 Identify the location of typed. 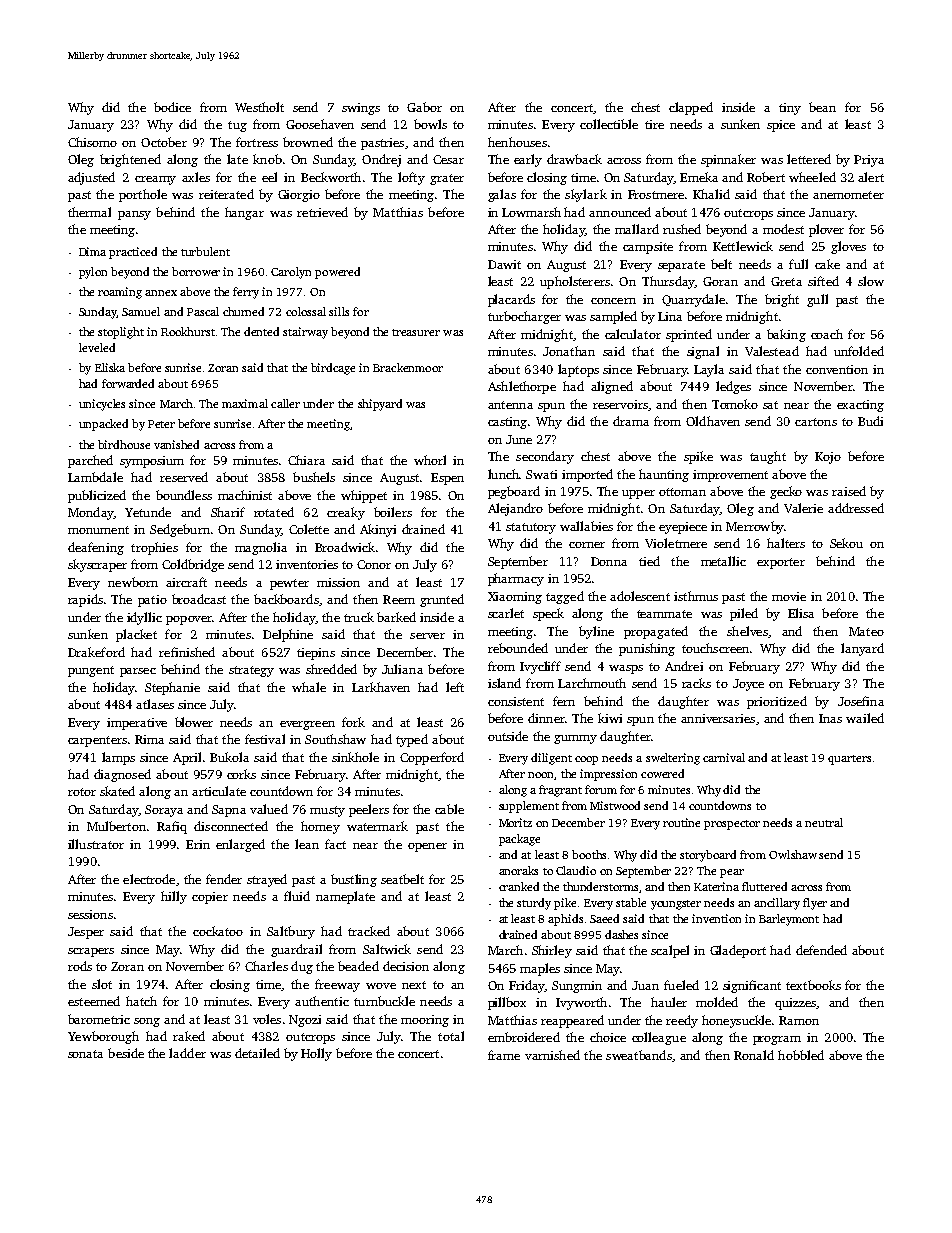
(412, 740).
